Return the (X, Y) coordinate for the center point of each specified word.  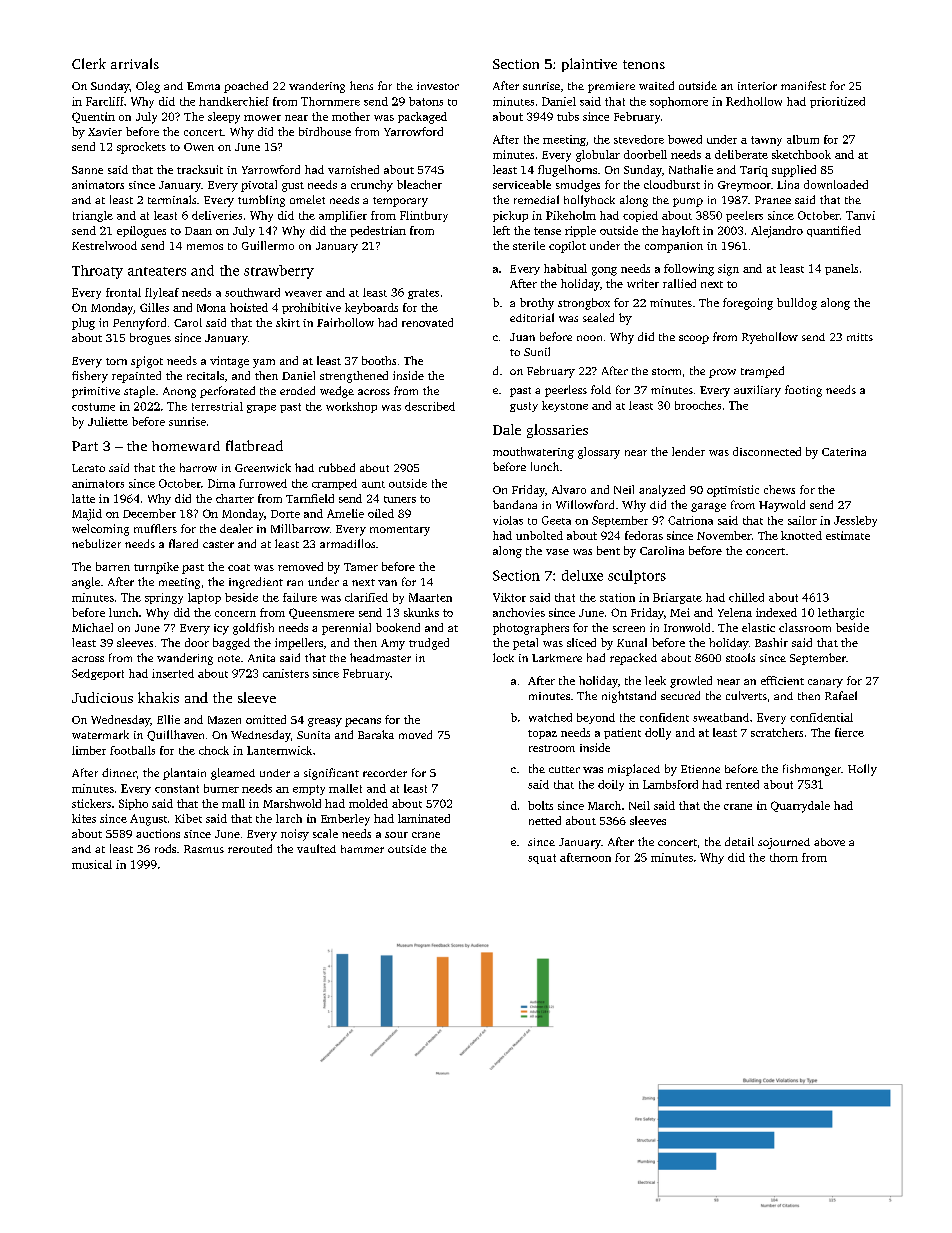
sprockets (141, 148)
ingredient (256, 583)
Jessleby (855, 521)
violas (508, 520)
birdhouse (325, 131)
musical (92, 864)
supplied (794, 171)
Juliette (108, 421)
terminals (172, 199)
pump (688, 202)
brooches (698, 405)
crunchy (372, 186)
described (430, 406)
